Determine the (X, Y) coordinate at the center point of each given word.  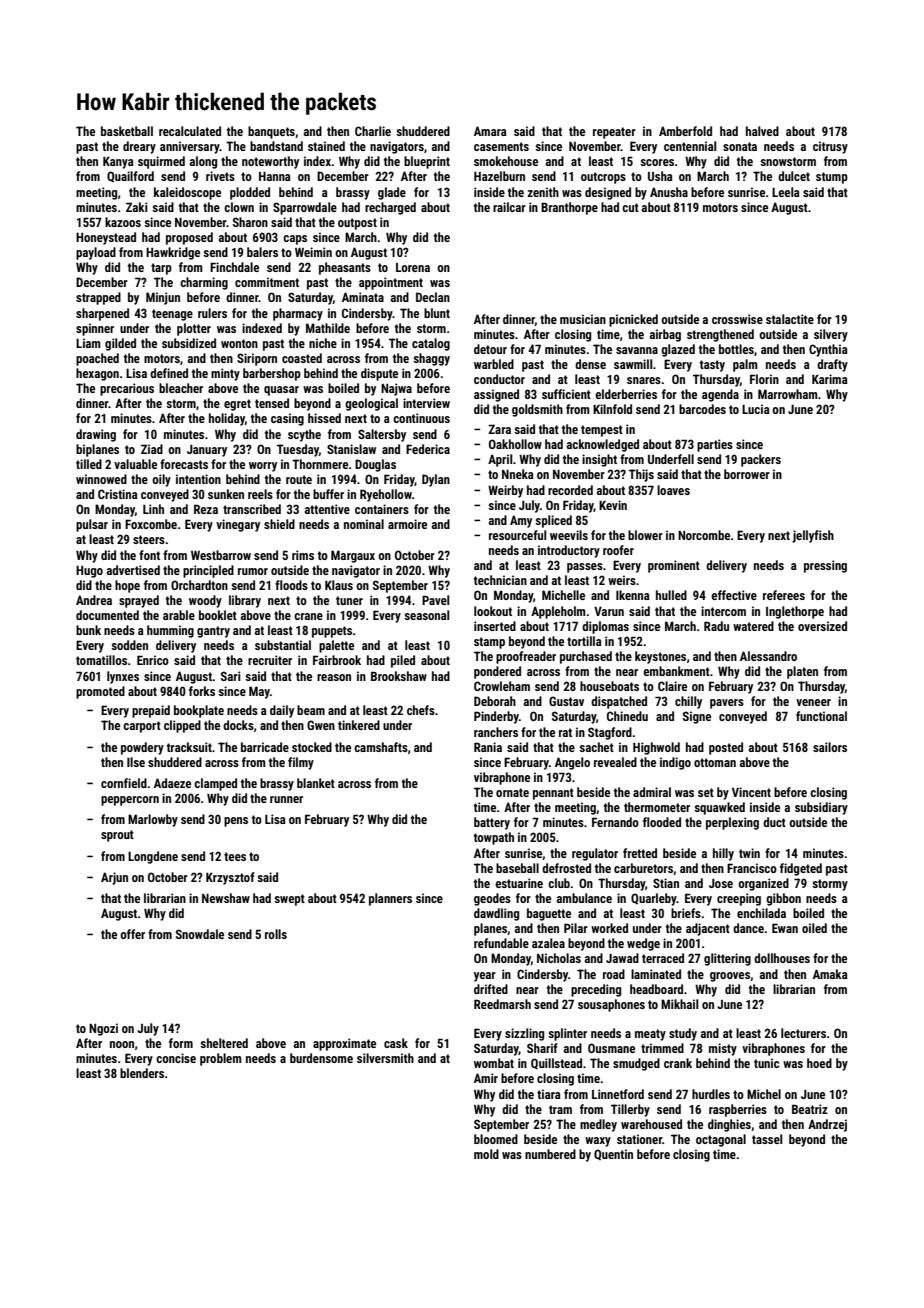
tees (235, 856)
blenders (142, 1073)
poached (97, 359)
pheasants (345, 268)
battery (492, 823)
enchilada (761, 913)
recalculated (190, 131)
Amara (490, 131)
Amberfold (685, 131)
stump (832, 178)
